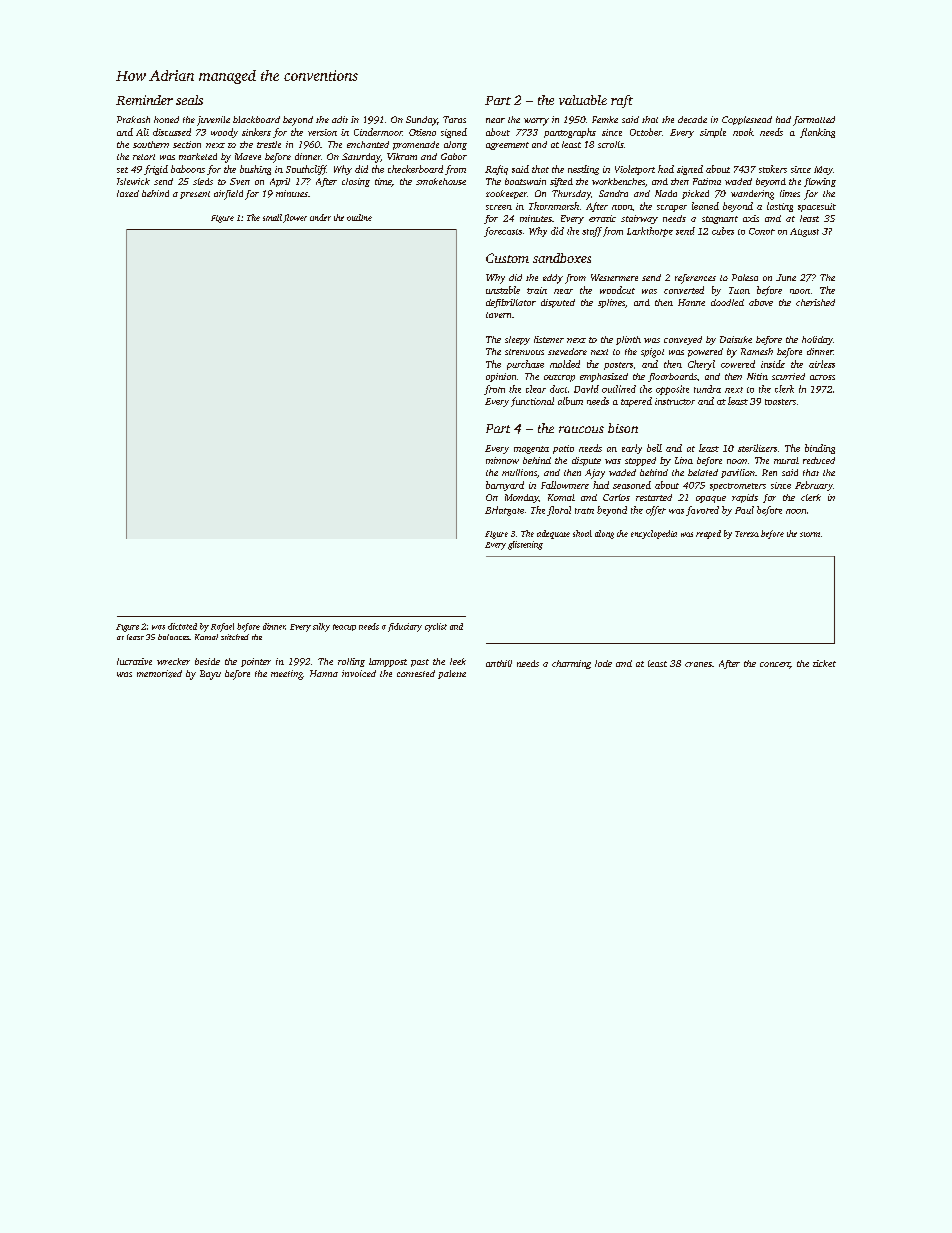  Describe the element at coordinates (189, 100) in the image. I see `seals` at that location.
